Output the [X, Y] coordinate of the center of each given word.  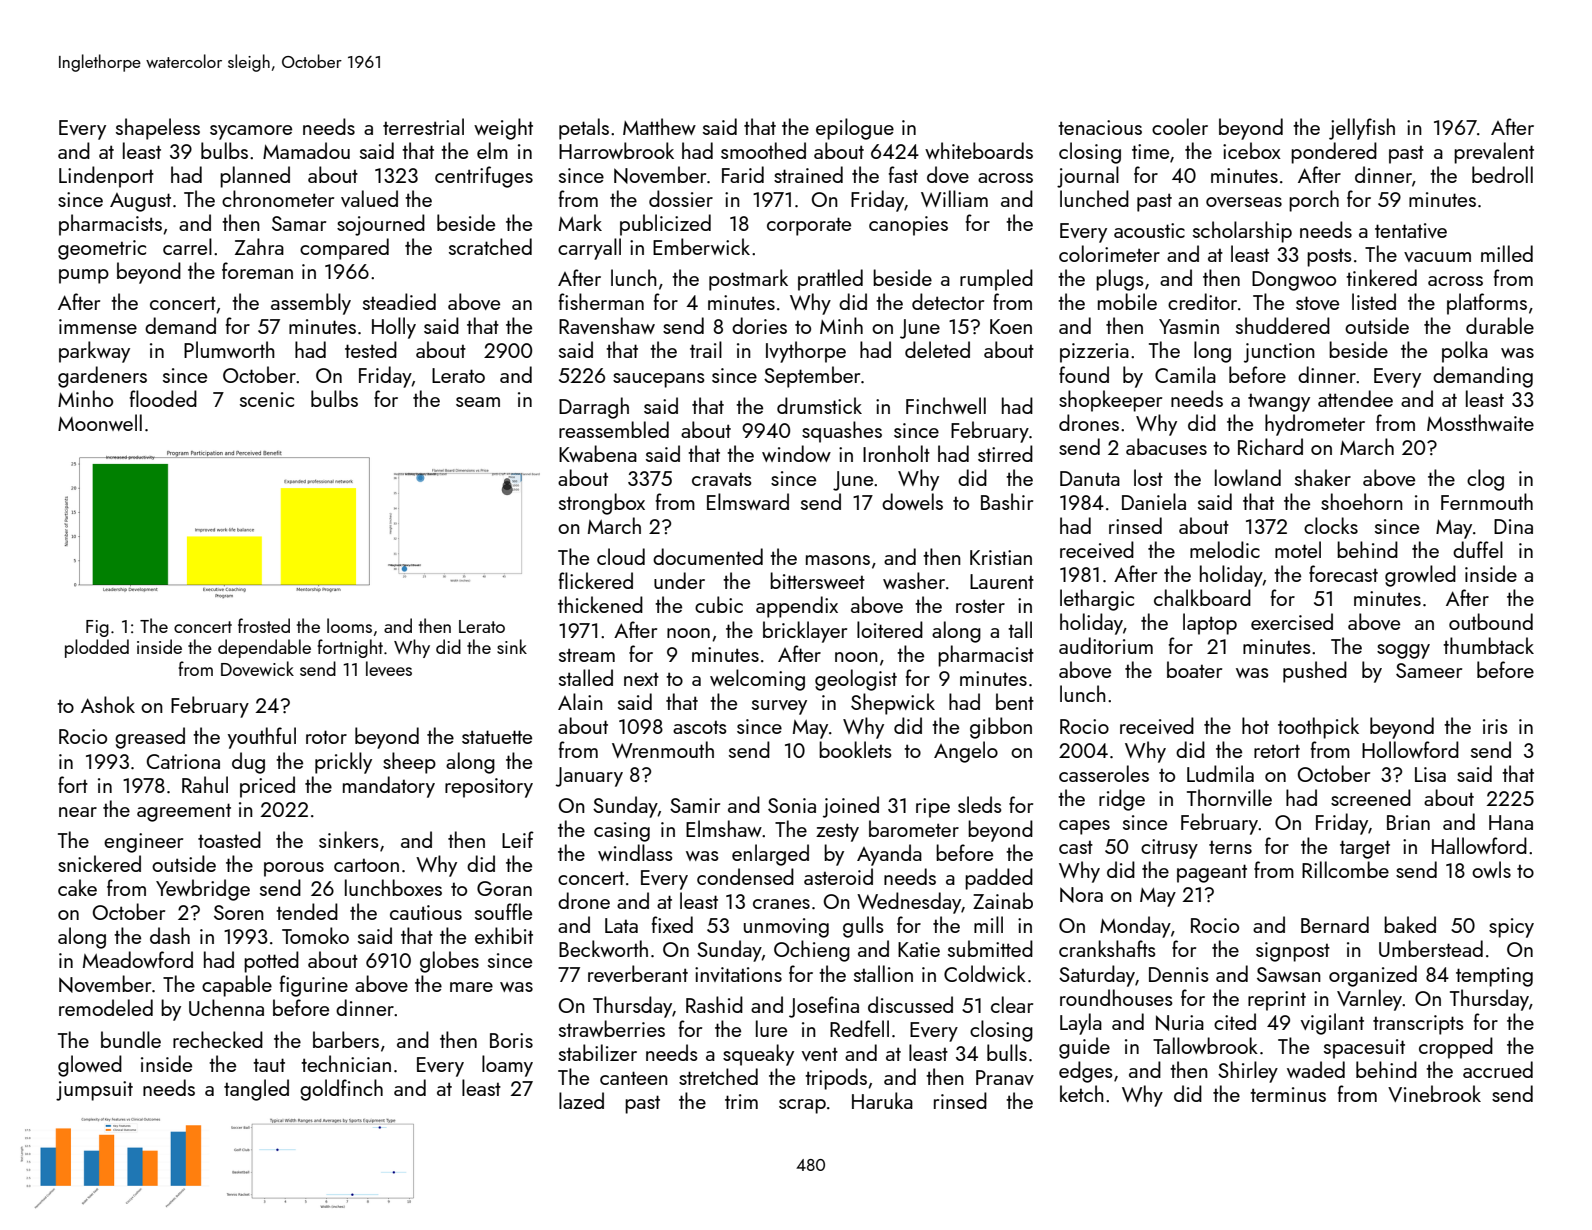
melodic [1225, 549]
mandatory [389, 787]
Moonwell [100, 422]
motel [1298, 549]
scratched [490, 246]
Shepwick [893, 704]
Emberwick [701, 246]
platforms [1487, 304]
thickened [600, 604]
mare [471, 987]
